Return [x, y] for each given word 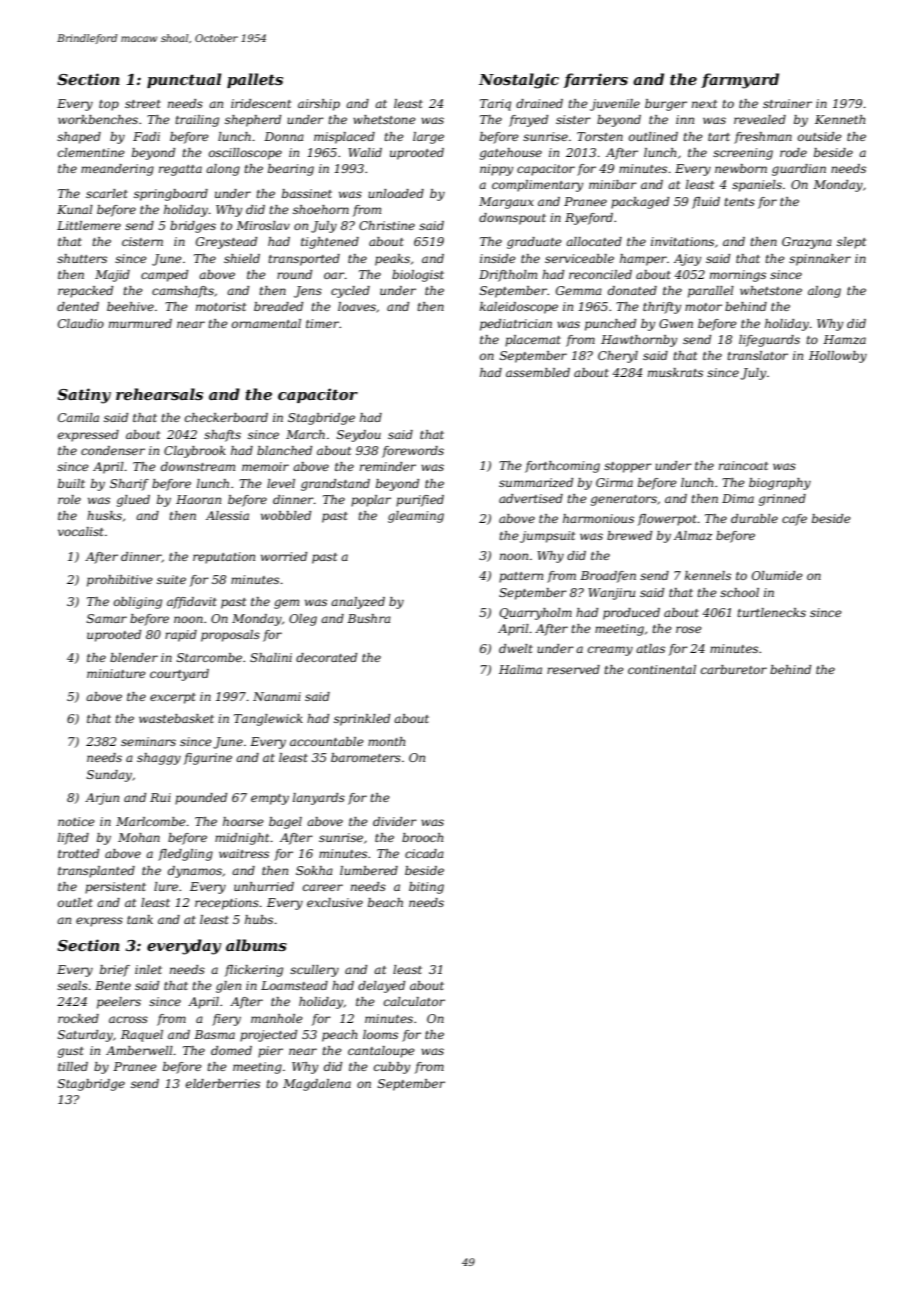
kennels [708, 575]
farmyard [740, 81]
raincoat [743, 465]
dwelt [516, 648]
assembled [538, 372]
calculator [414, 1001]
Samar [107, 618]
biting [426, 888]
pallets [255, 80]
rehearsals [159, 394]
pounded [201, 799]
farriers [596, 80]
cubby [392, 1068]
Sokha [314, 870]
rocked [78, 1018]
